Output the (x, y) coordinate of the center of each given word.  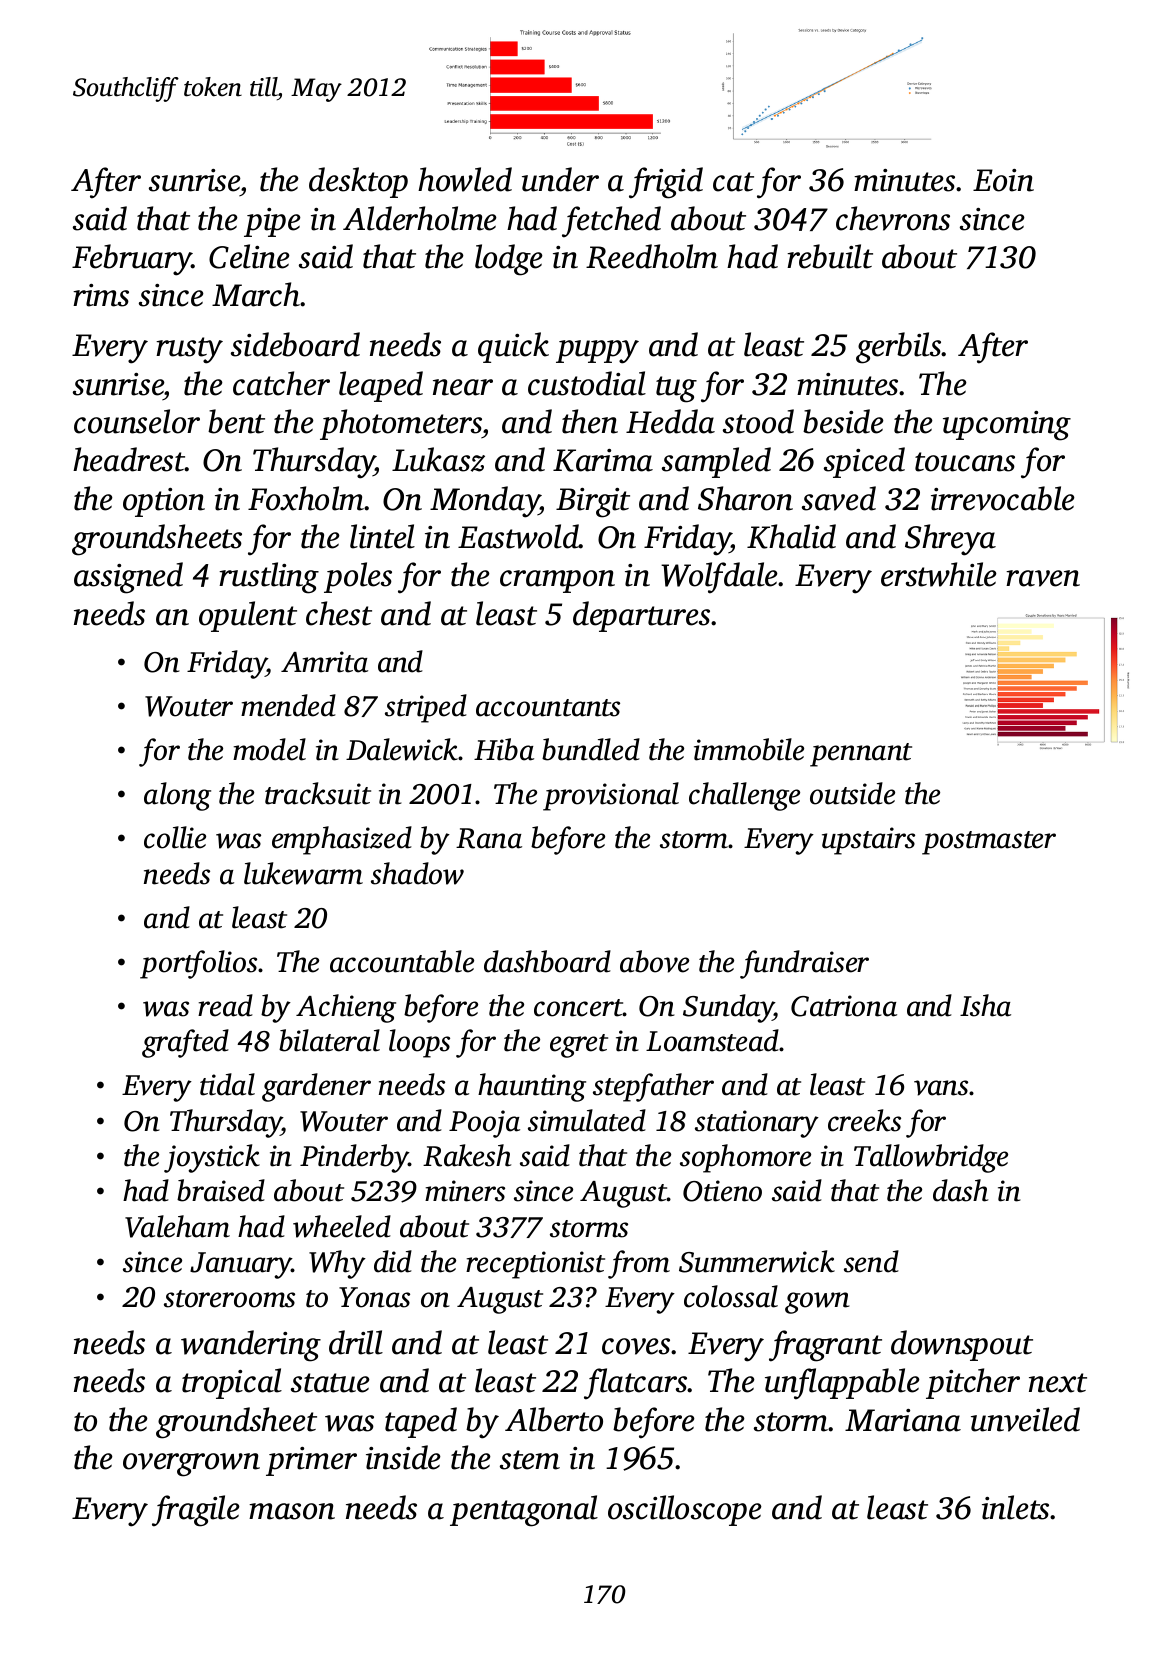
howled (465, 179)
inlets (1015, 1507)
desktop (358, 182)
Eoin (1003, 180)
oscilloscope (685, 1510)
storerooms (229, 1299)
